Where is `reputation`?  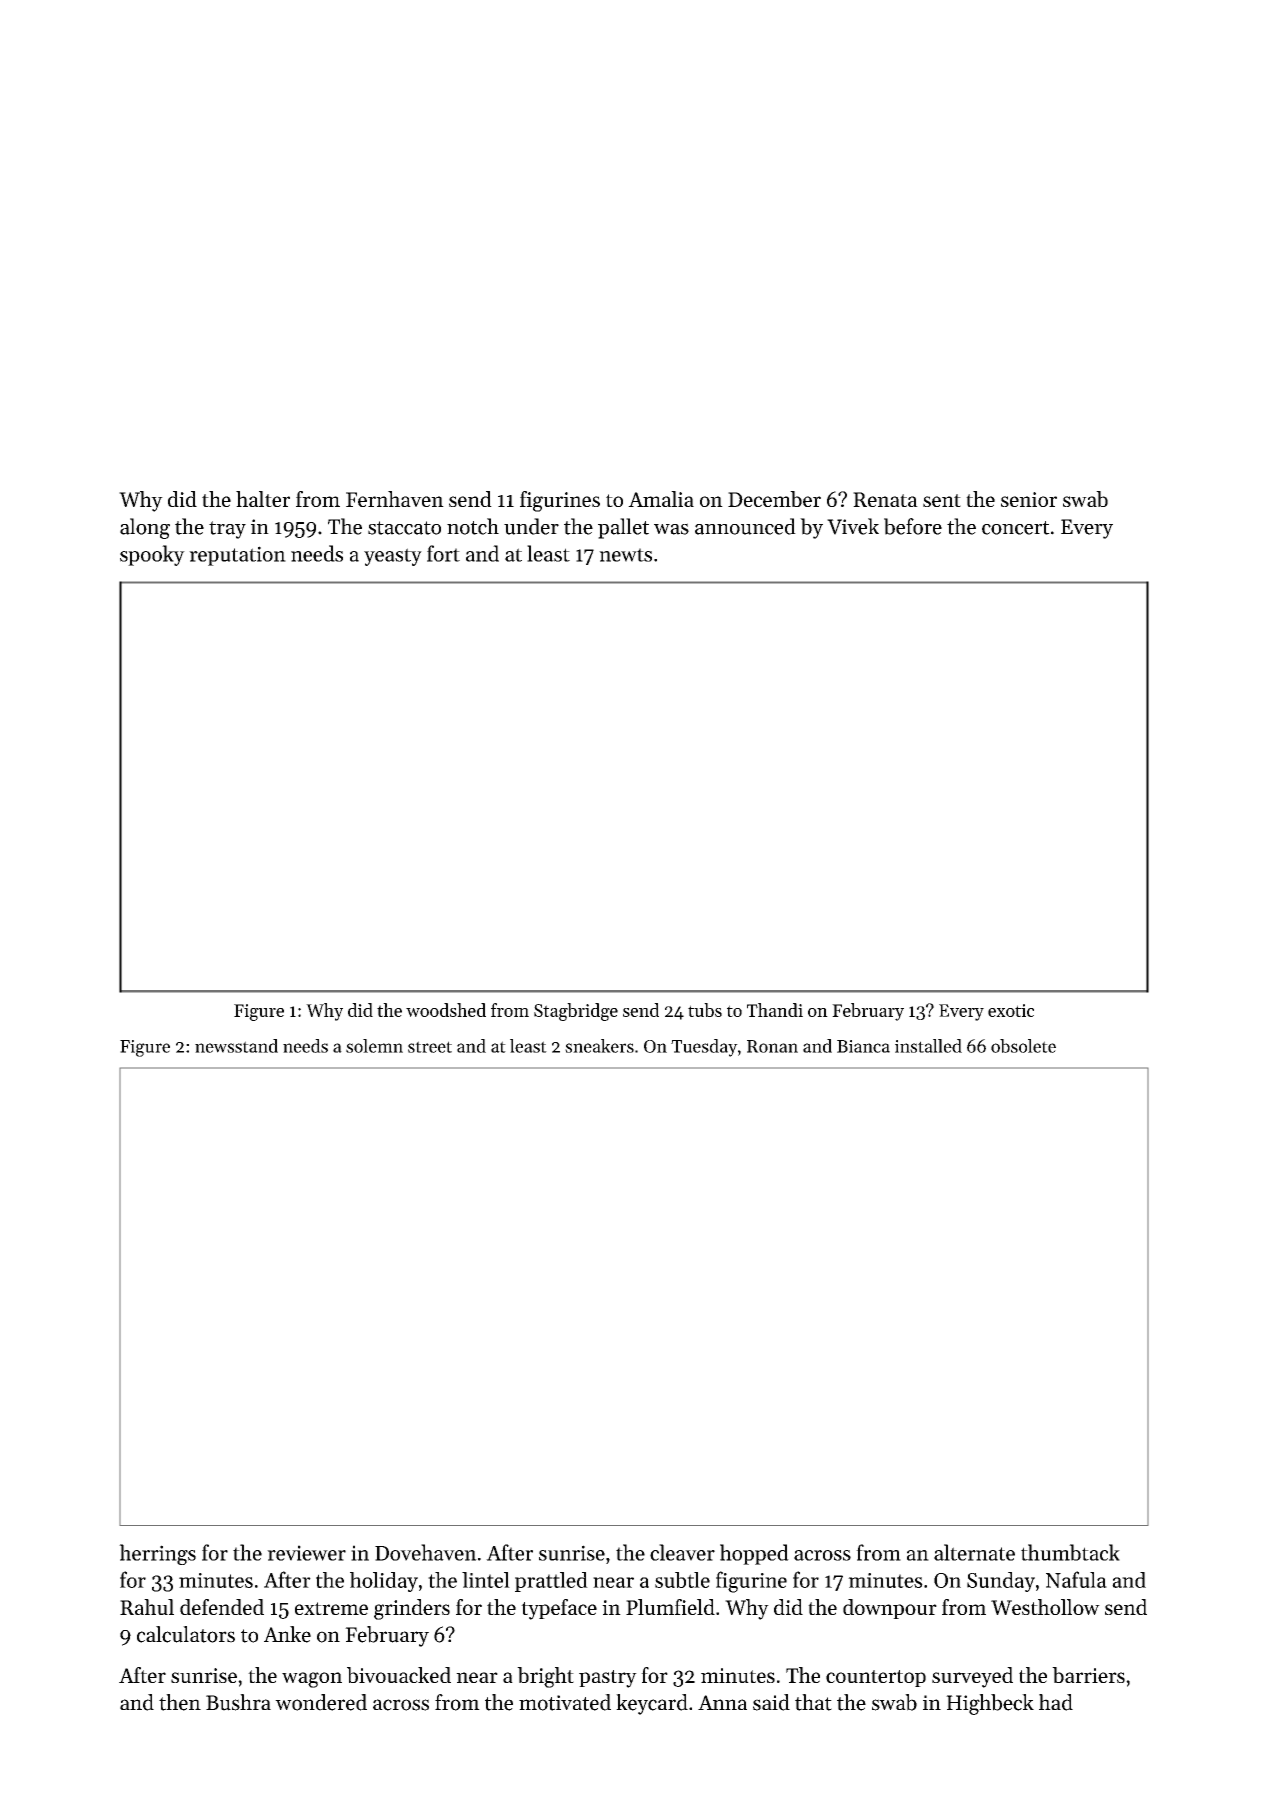
reputation is located at coordinates (237, 556).
